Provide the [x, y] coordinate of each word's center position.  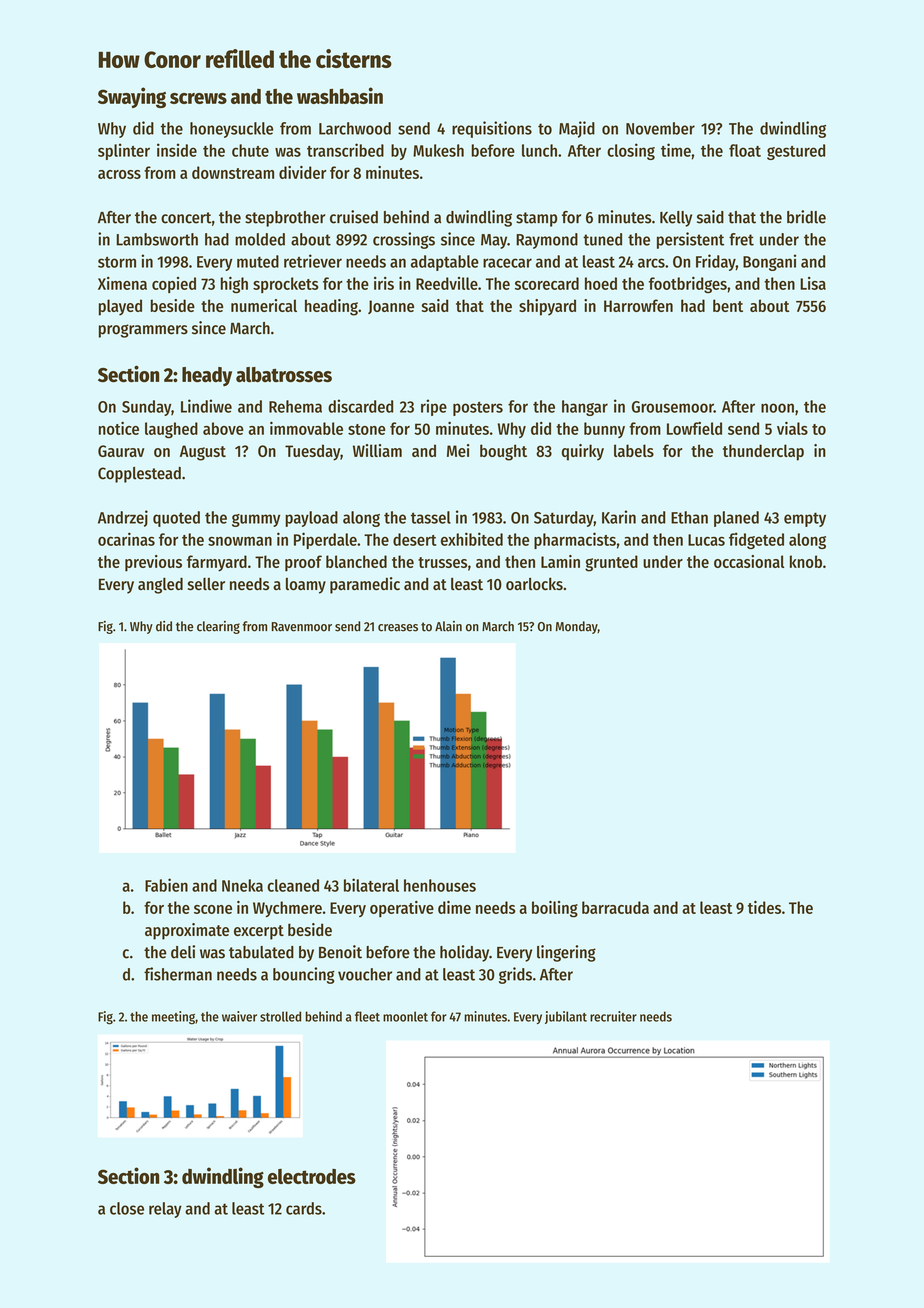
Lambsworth [157, 239]
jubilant [566, 1017]
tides [764, 907]
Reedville [447, 283]
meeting [173, 1018]
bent [728, 305]
